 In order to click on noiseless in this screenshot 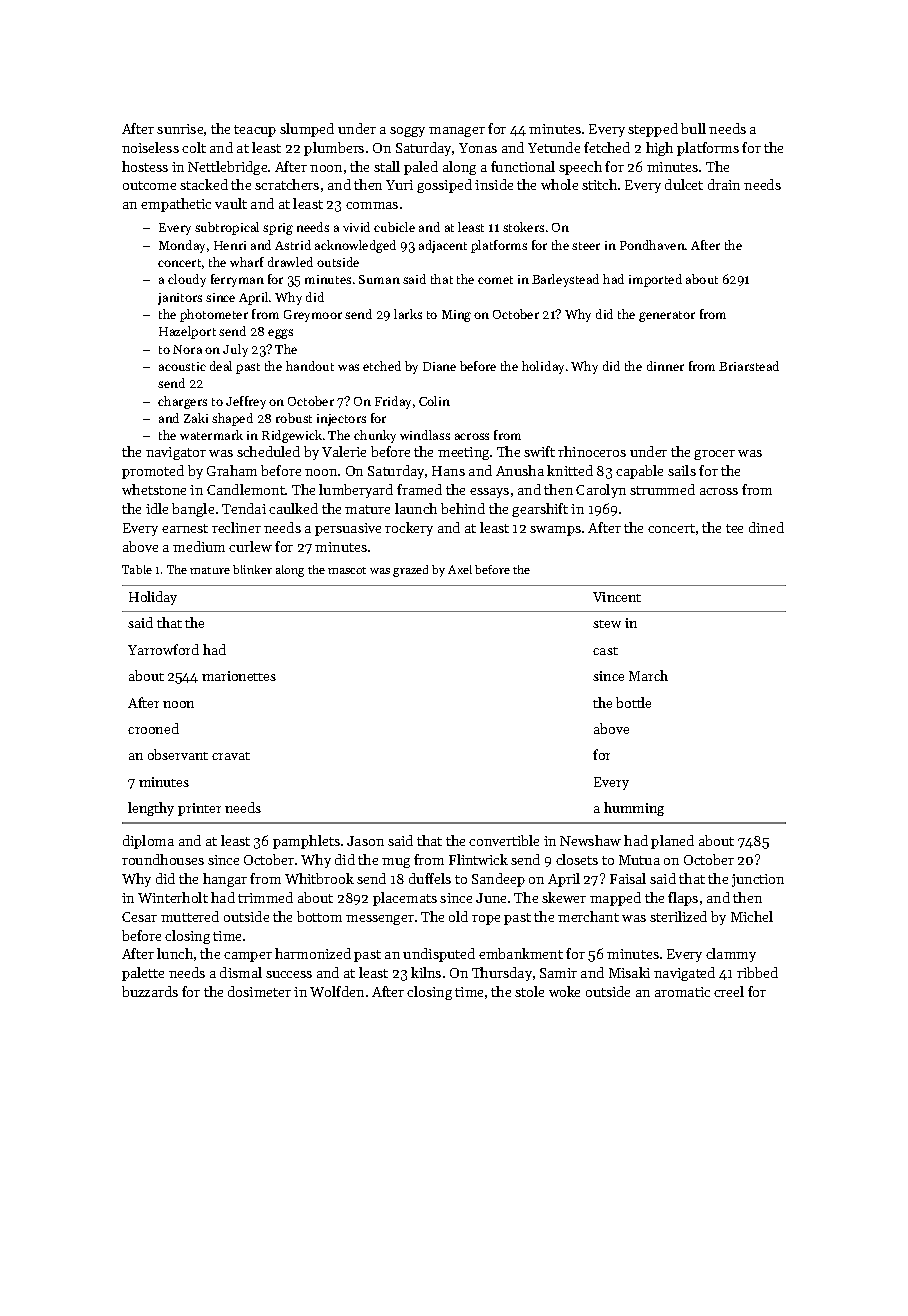, I will do `click(150, 147)`.
